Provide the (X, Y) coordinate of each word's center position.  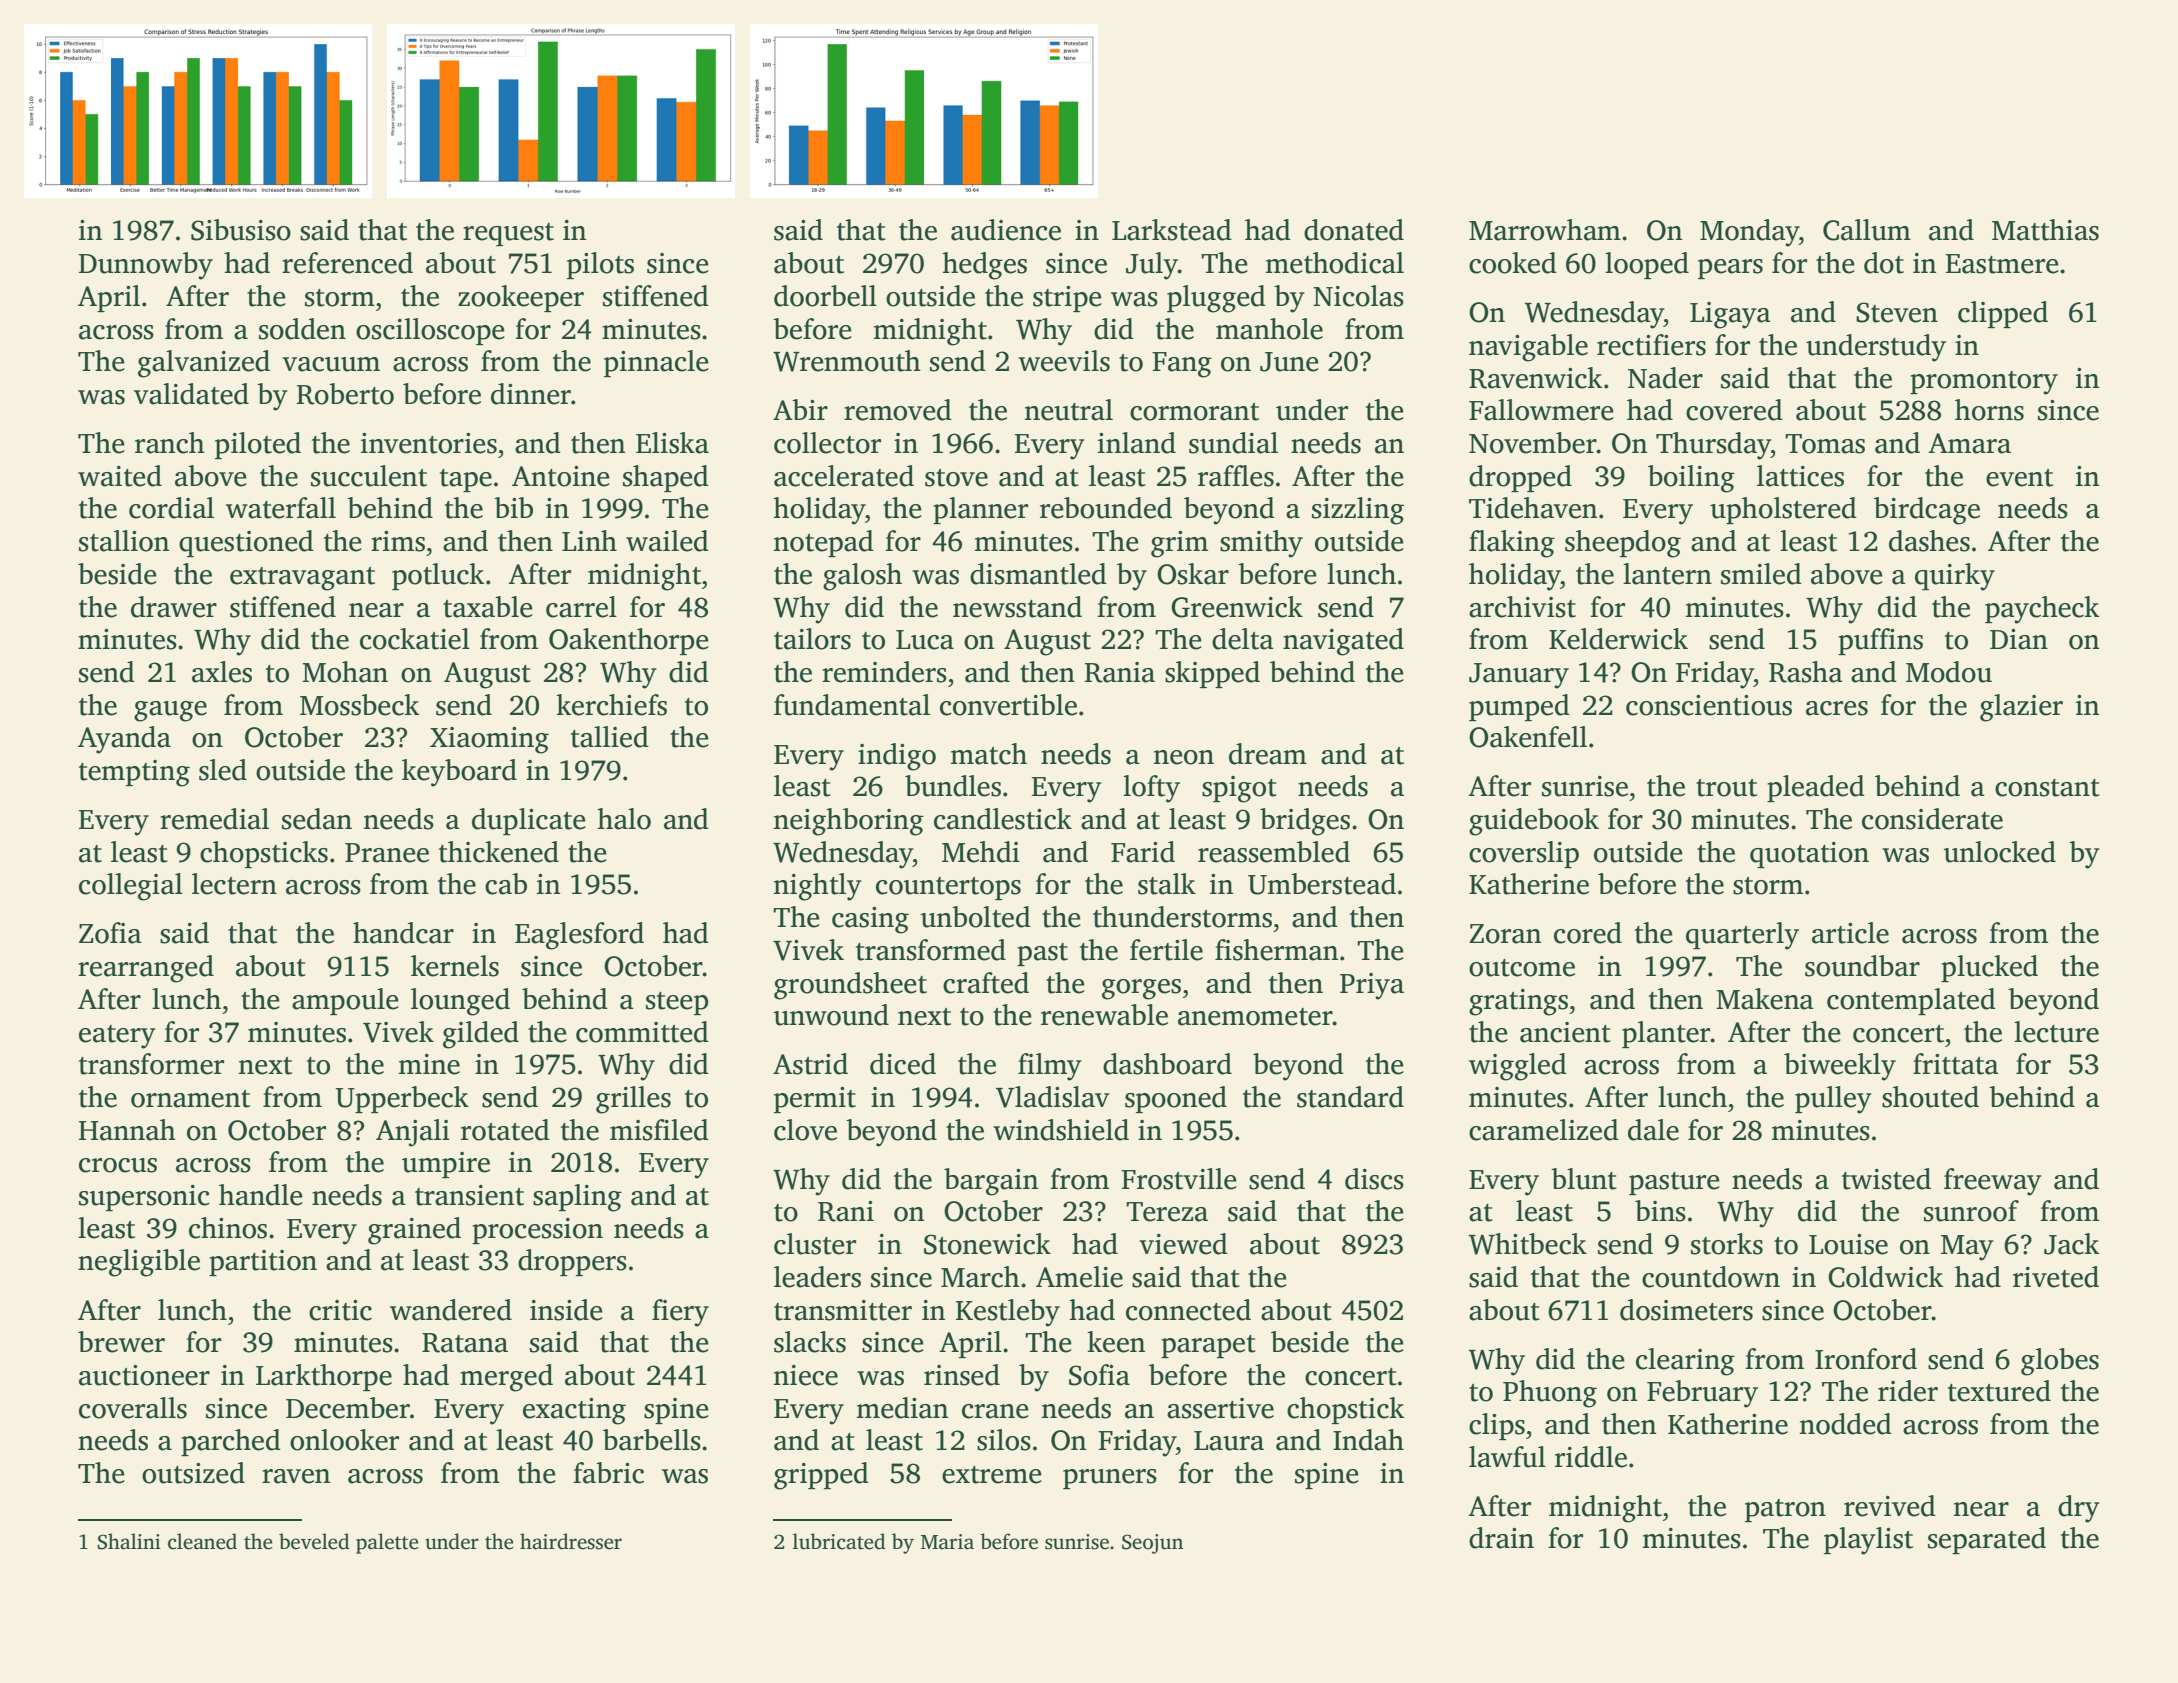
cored (1588, 933)
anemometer (1255, 1017)
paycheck (2042, 610)
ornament (190, 1099)
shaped (666, 478)
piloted (258, 445)
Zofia (110, 933)
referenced (347, 263)
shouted (1930, 1097)
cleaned (202, 1541)
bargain (991, 1182)
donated (1354, 230)
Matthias (2045, 230)
